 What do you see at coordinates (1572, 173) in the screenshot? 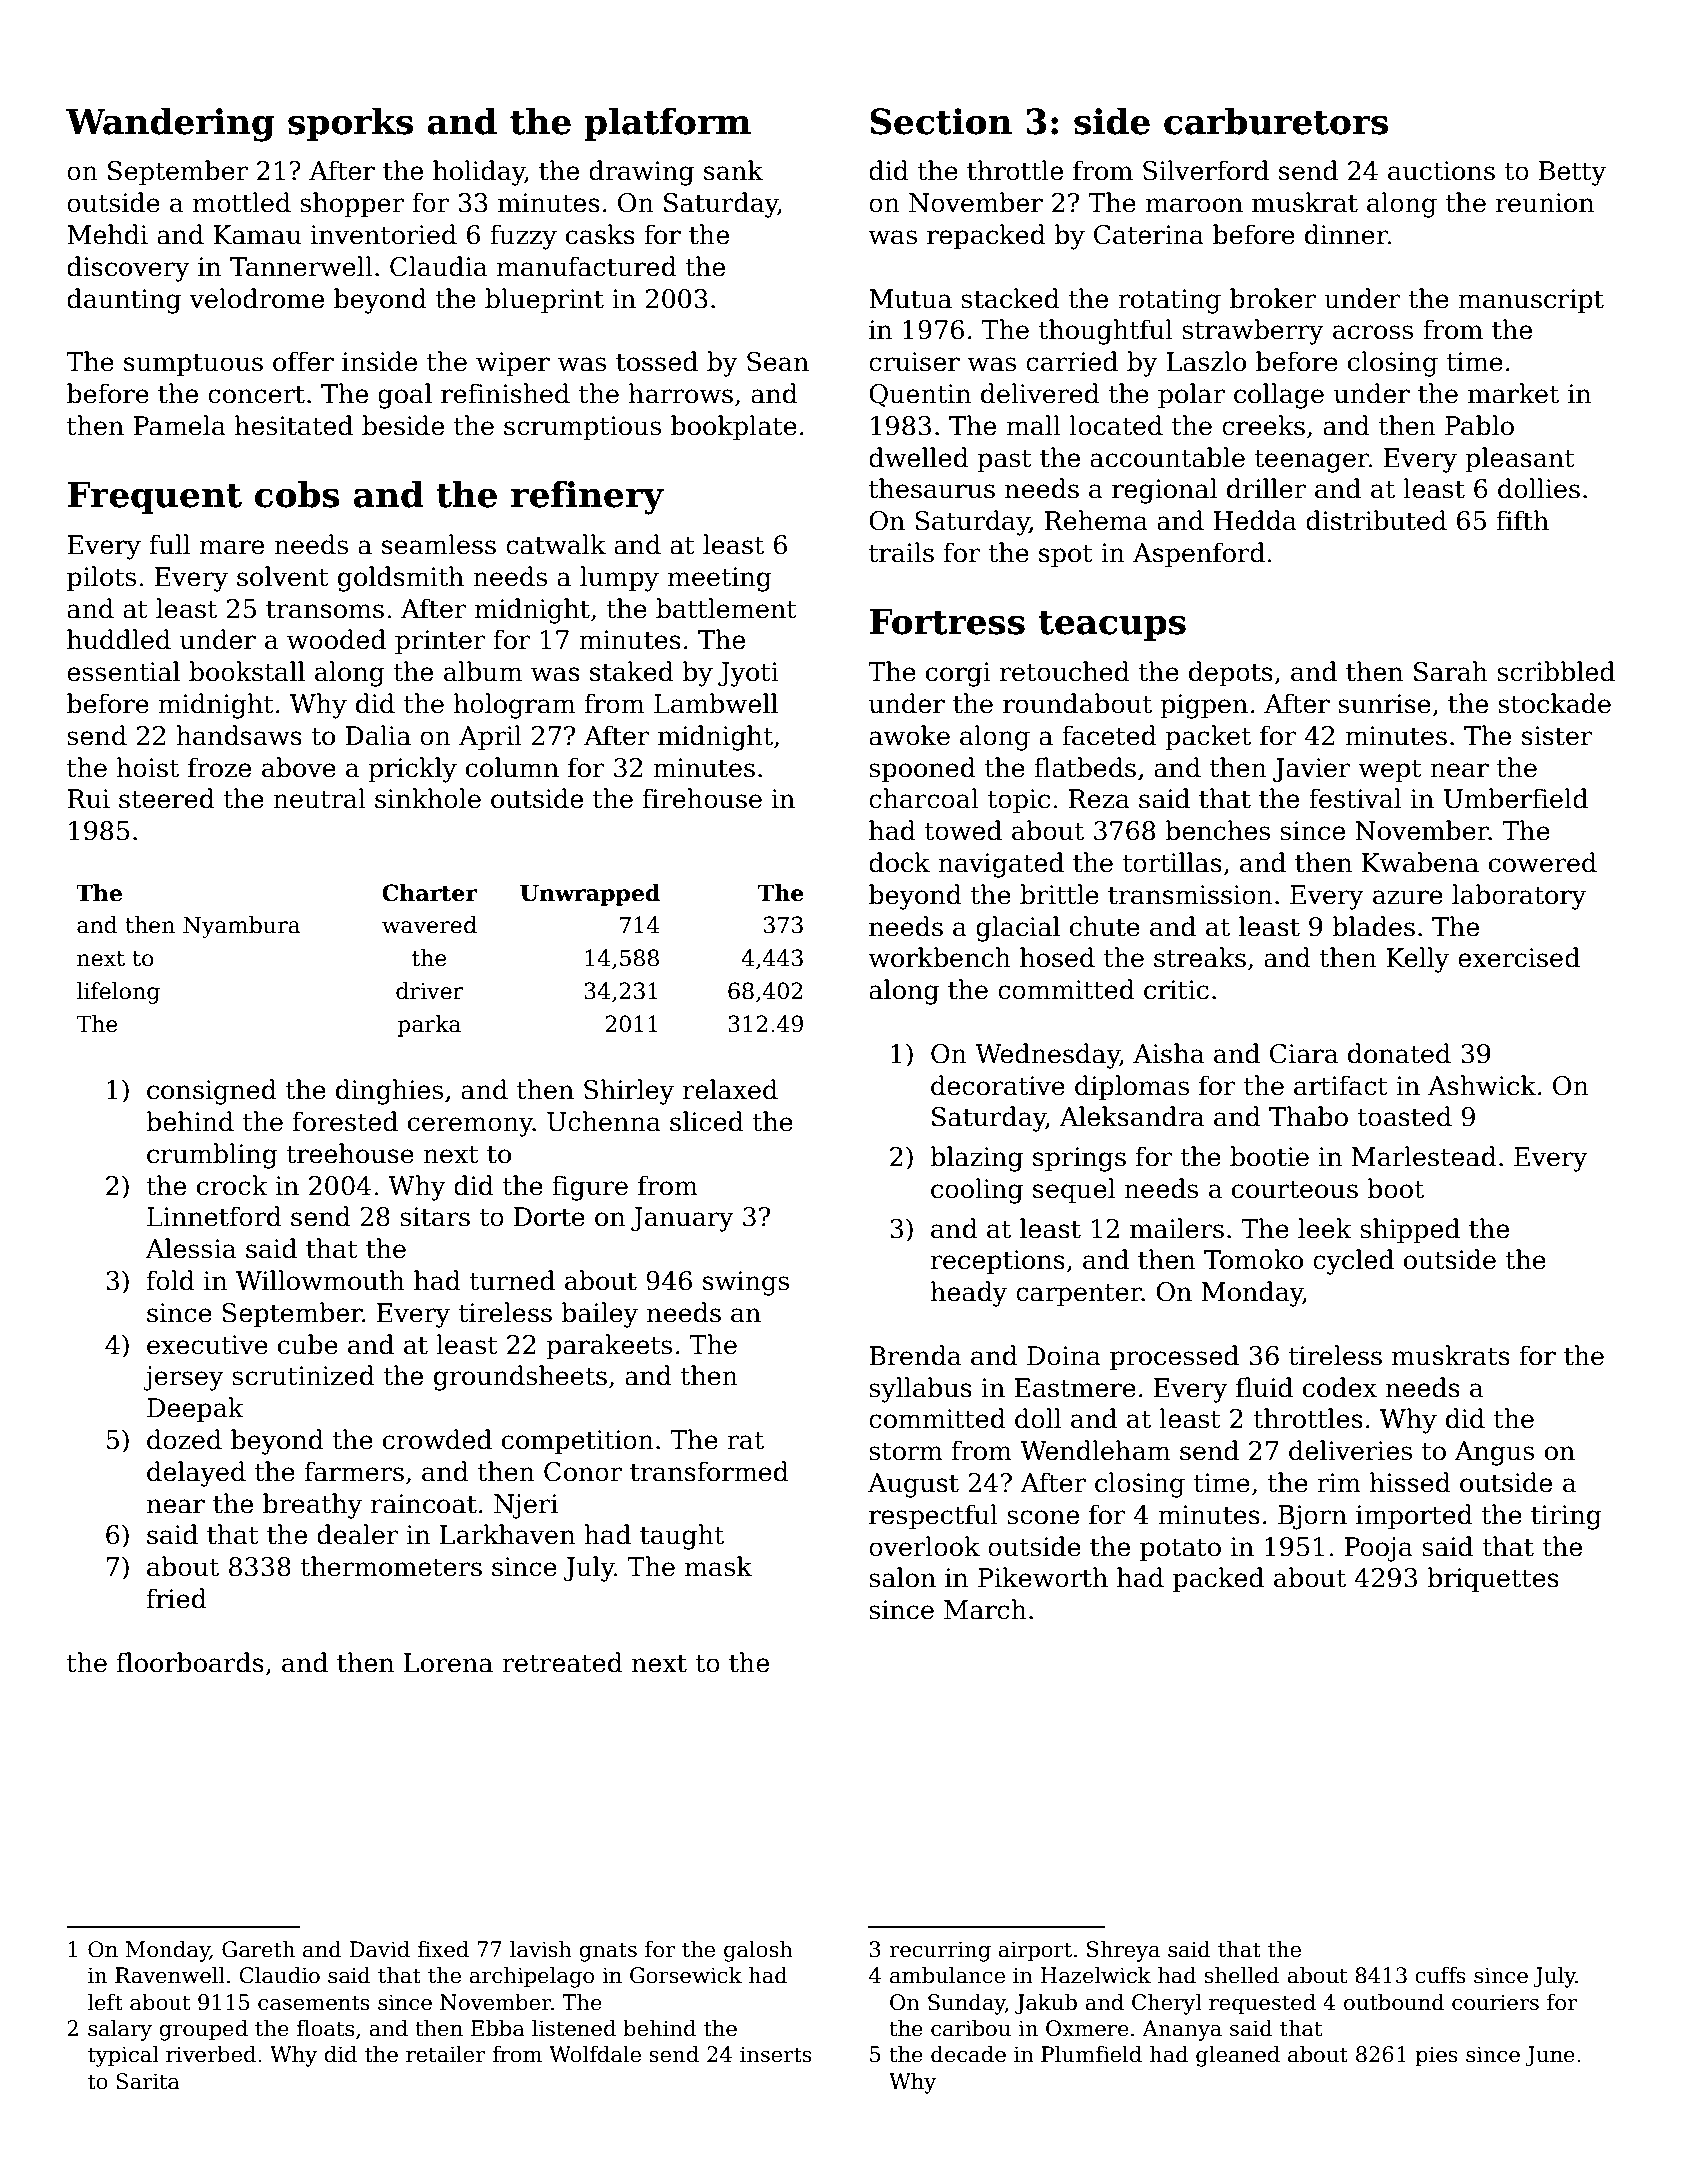
I see `Betty` at bounding box center [1572, 173].
